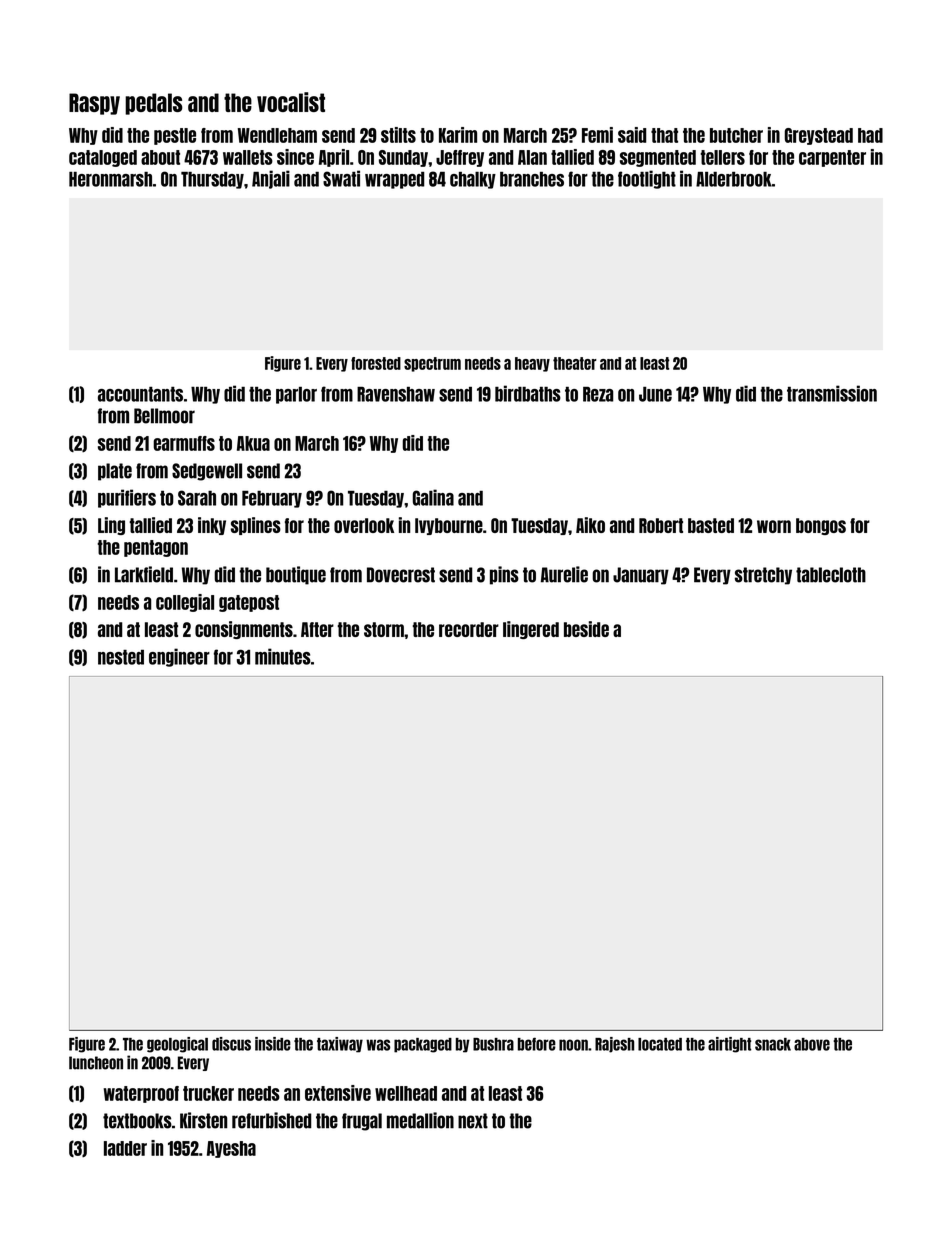 The width and height of the page is (952, 1233). I want to click on before, so click(537, 1044).
